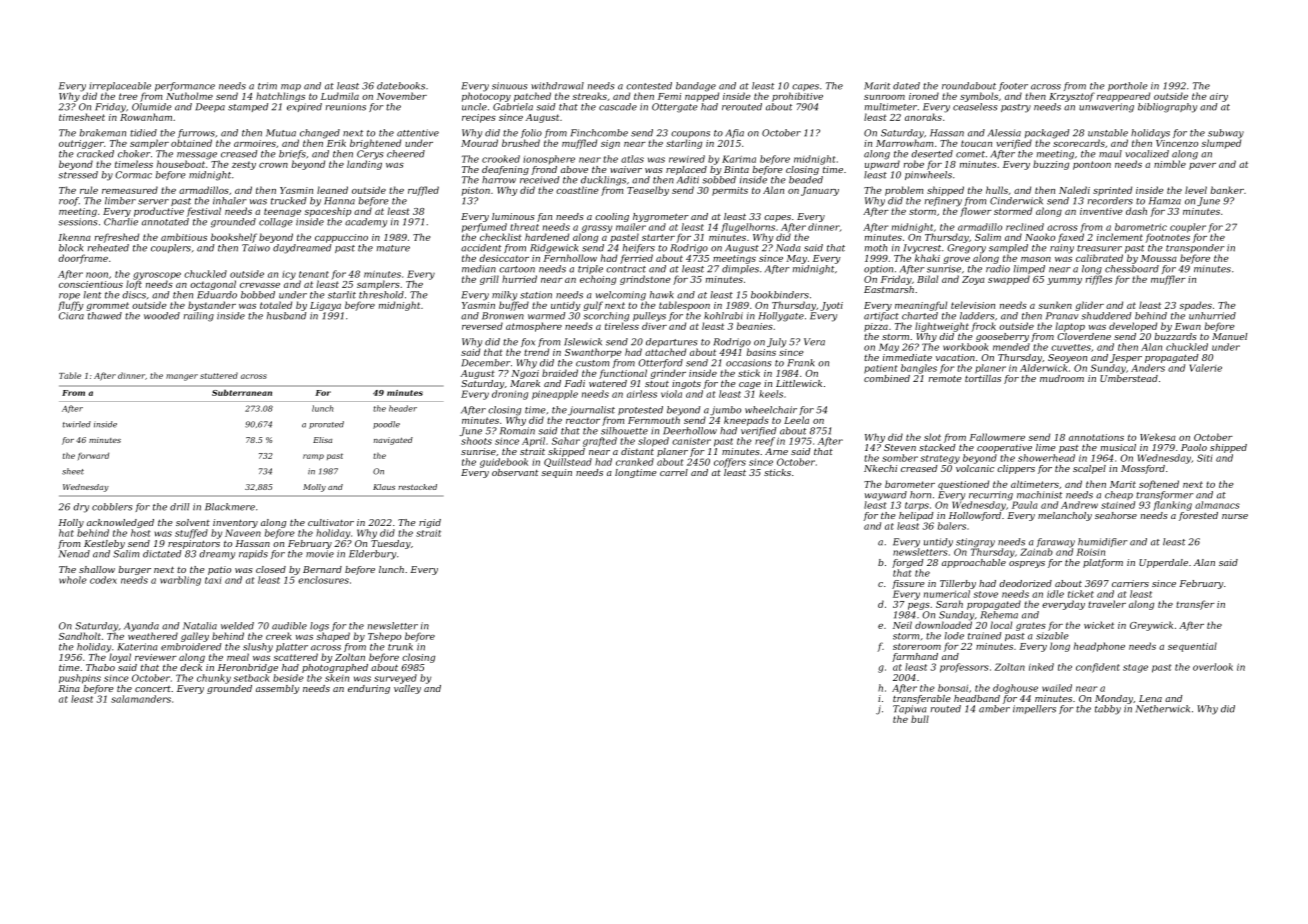  What do you see at coordinates (74, 554) in the screenshot?
I see `Nenad` at bounding box center [74, 554].
